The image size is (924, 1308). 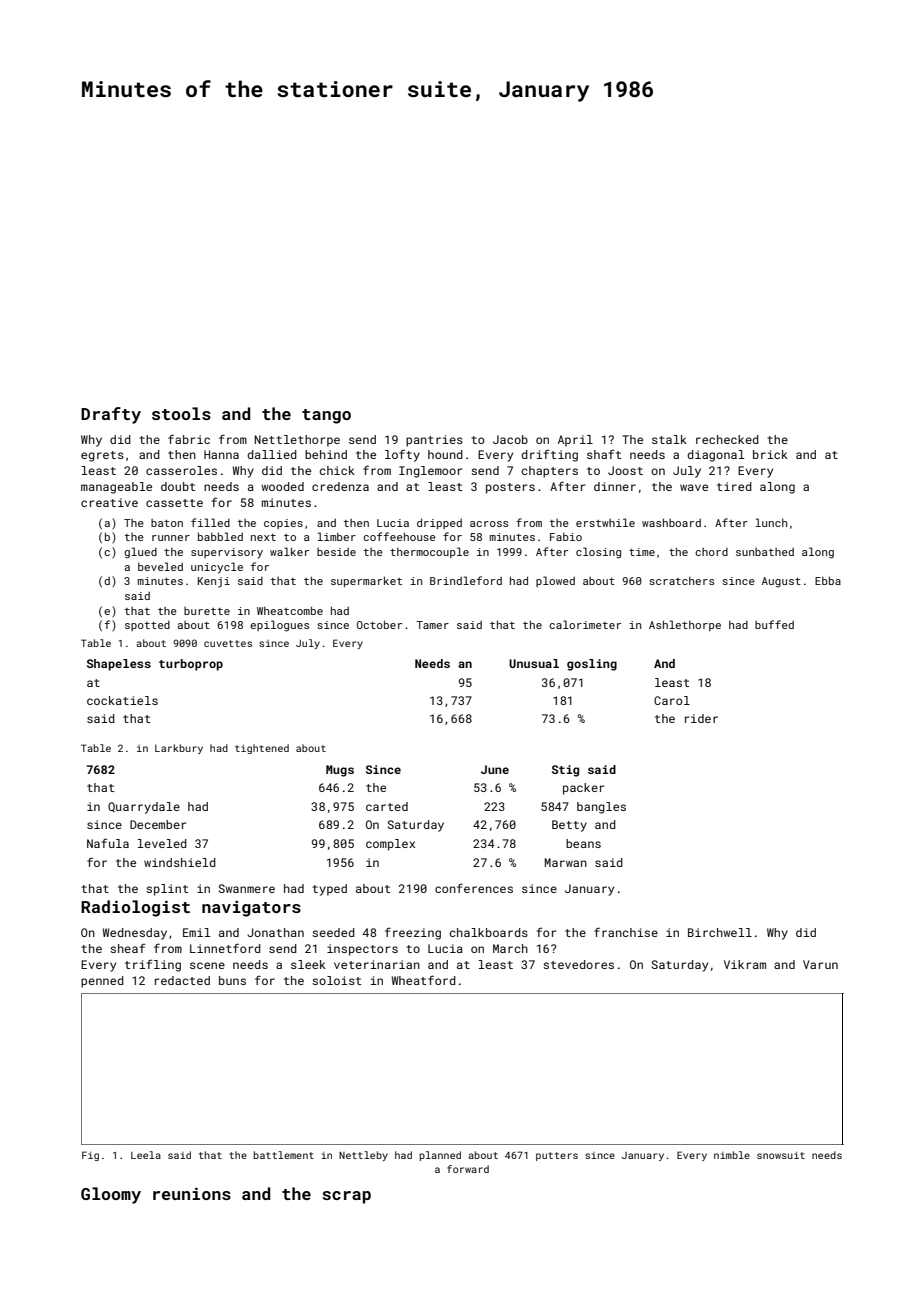 What do you see at coordinates (495, 769) in the document?
I see `June` at bounding box center [495, 769].
